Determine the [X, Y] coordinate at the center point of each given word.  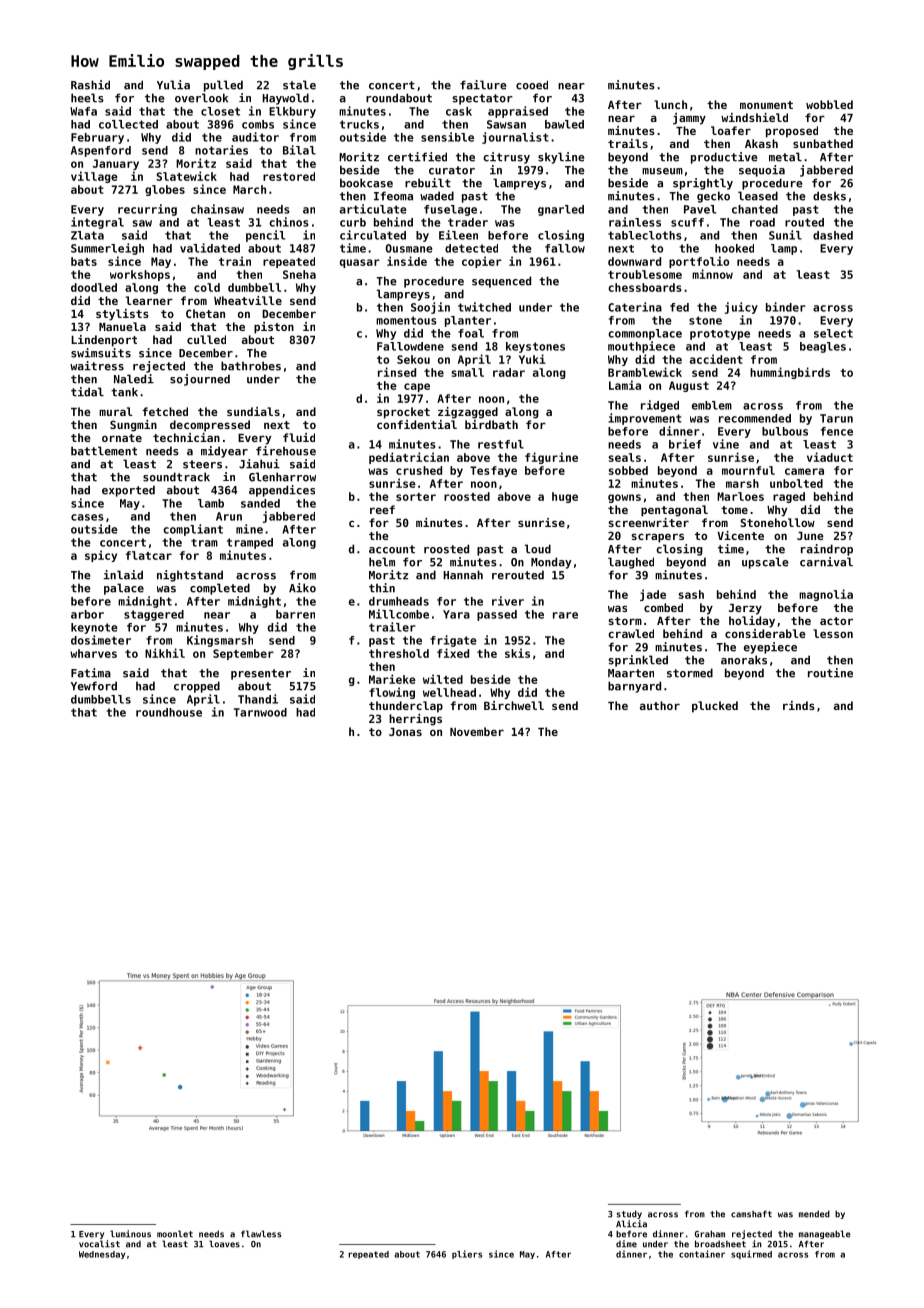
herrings [415, 720]
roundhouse [169, 712]
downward [634, 261]
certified [417, 157]
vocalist [99, 1244]
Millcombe [399, 614]
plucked [715, 707]
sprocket [403, 413]
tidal [87, 392]
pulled [223, 86]
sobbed [628, 470]
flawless [261, 1234]
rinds [799, 705]
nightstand [190, 576]
